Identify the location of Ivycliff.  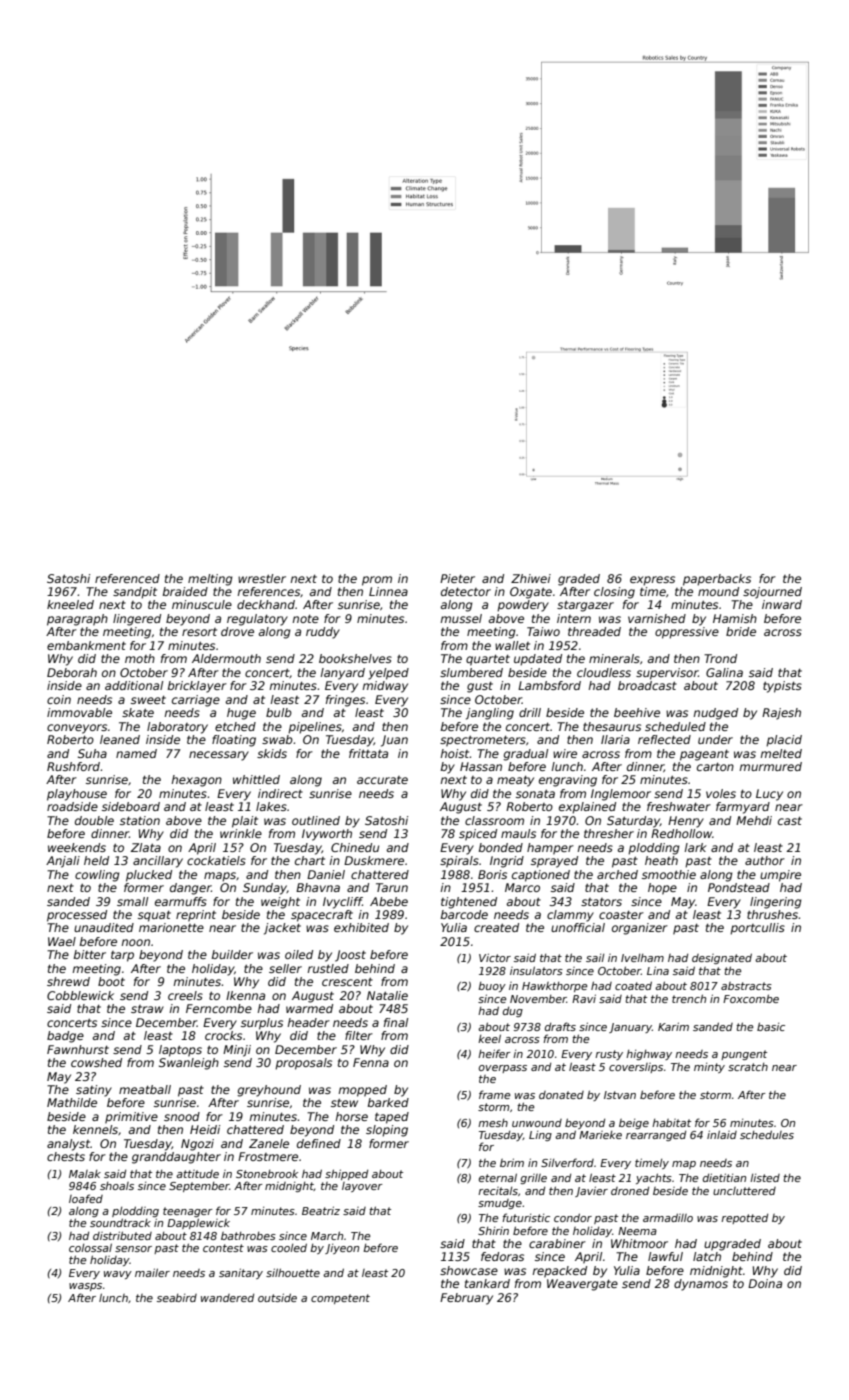
(342, 903).
